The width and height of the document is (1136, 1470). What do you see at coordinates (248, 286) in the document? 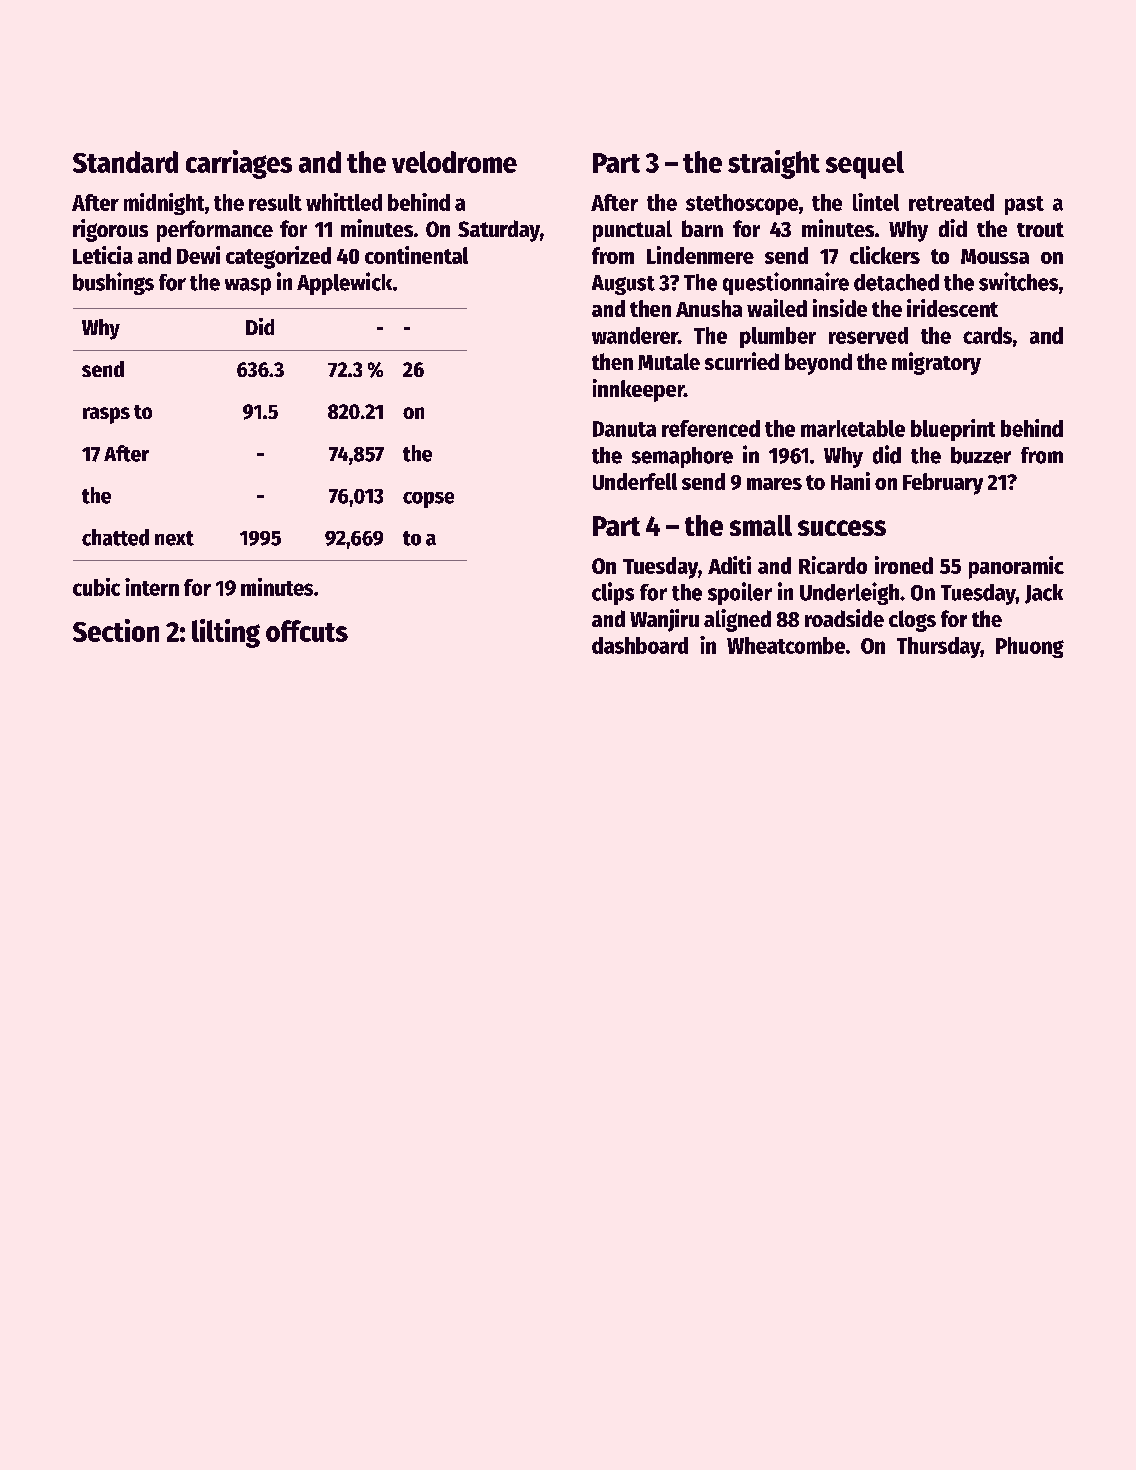
I see `wasp` at bounding box center [248, 286].
